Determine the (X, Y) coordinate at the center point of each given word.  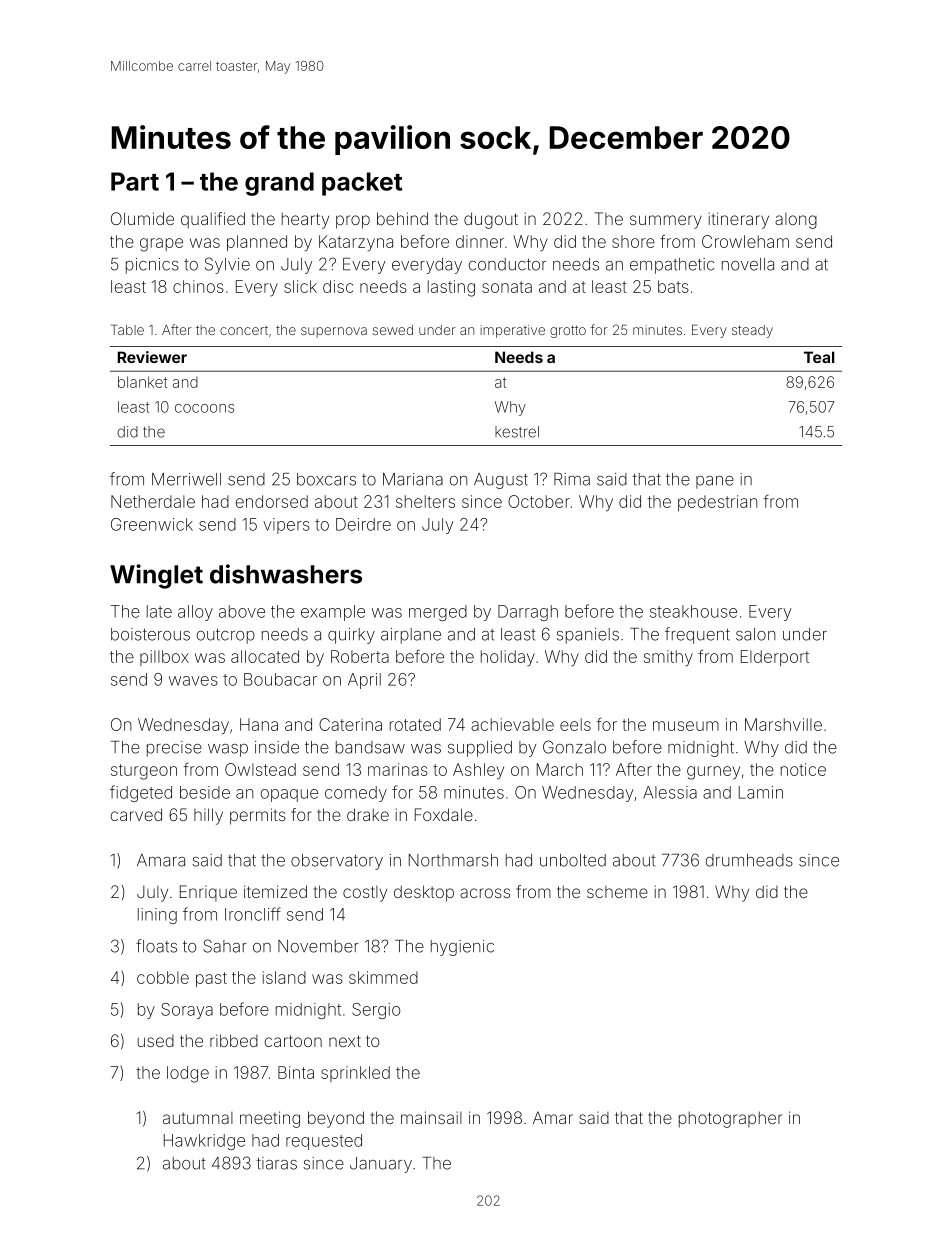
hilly (208, 816)
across (485, 893)
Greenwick (152, 524)
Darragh (528, 613)
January (381, 1165)
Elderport (775, 658)
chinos (198, 286)
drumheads (749, 860)
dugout (491, 220)
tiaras (277, 1163)
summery (666, 222)
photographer (730, 1120)
